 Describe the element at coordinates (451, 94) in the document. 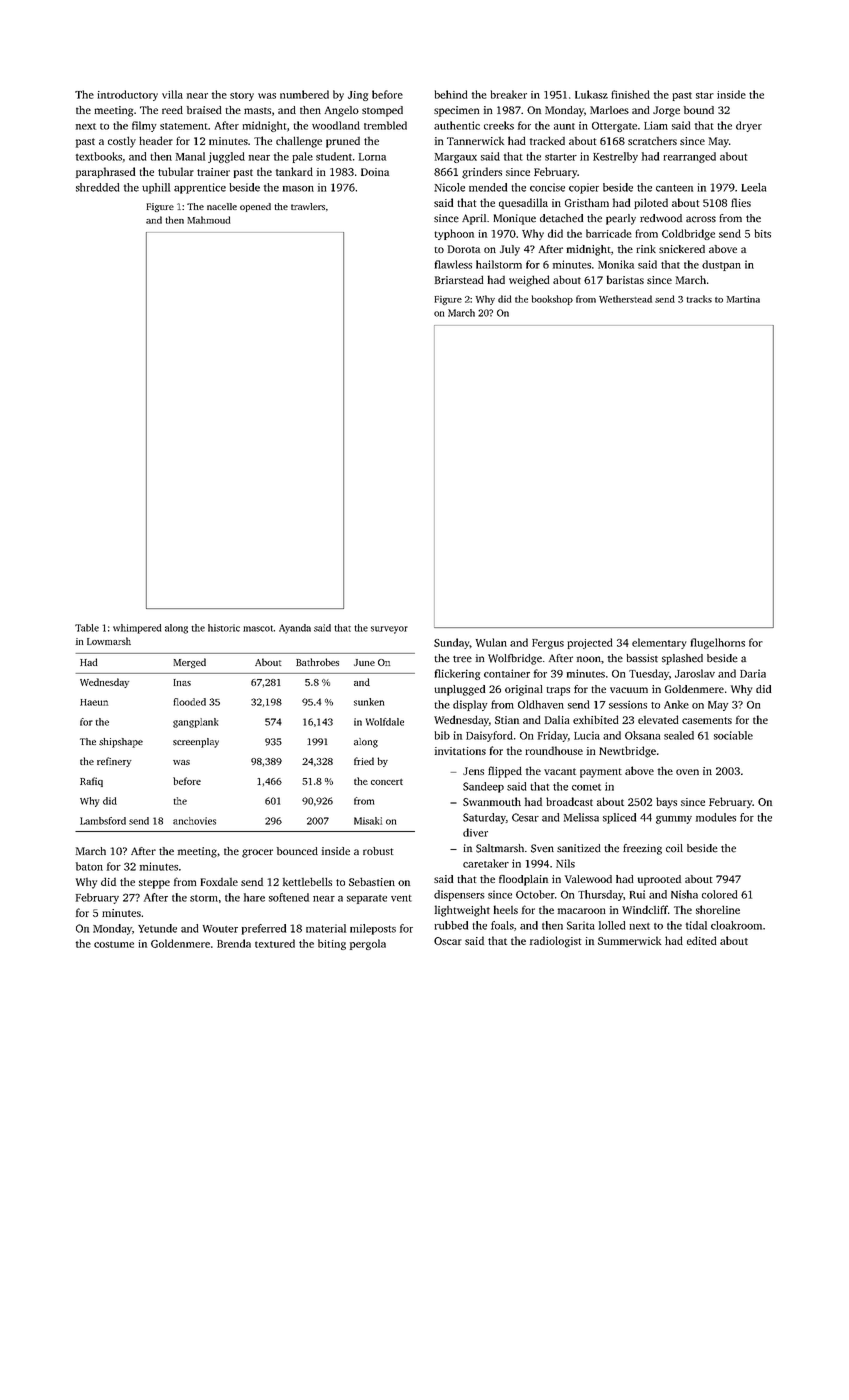

I see `behind` at that location.
